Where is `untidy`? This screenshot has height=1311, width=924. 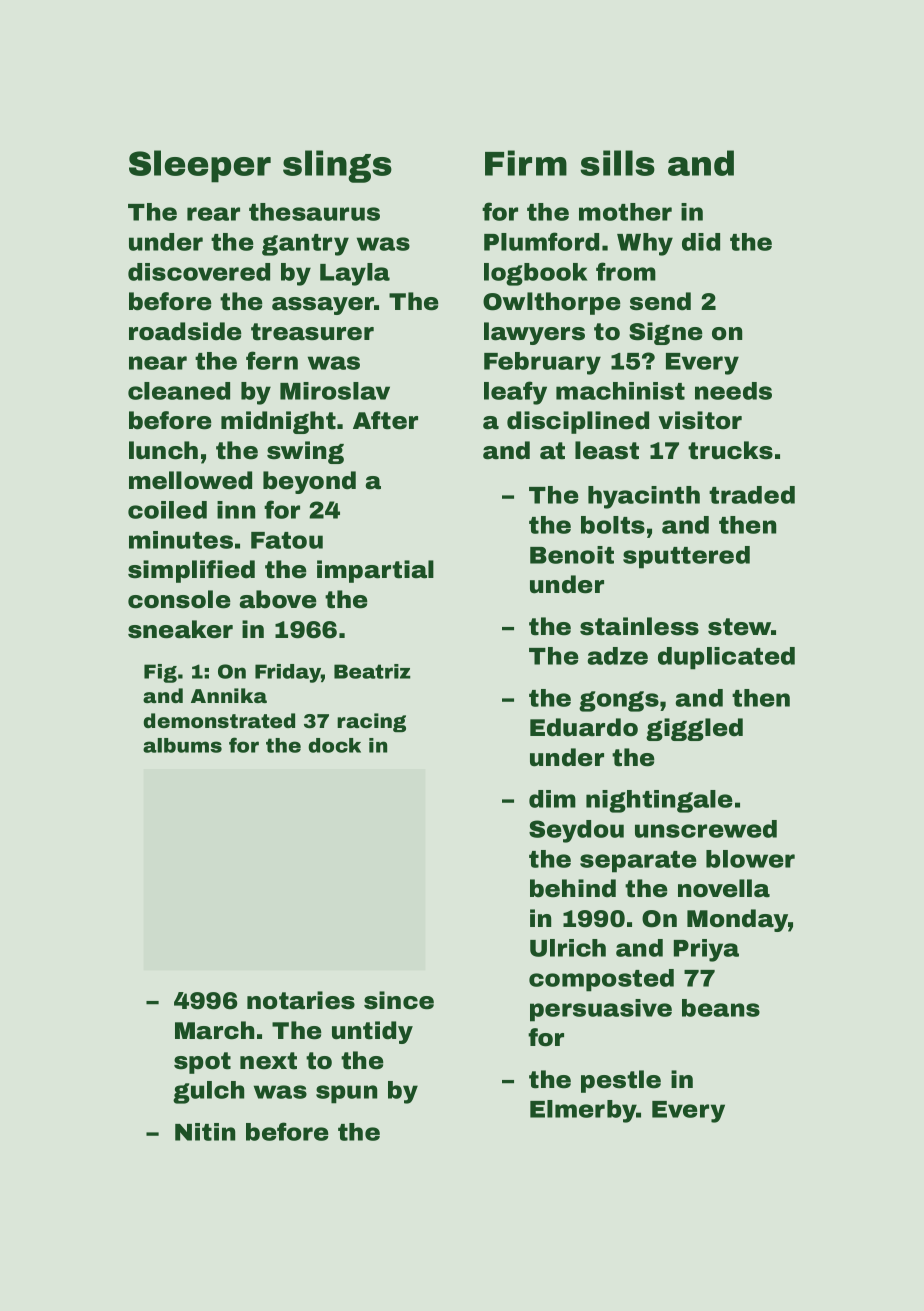
untidy is located at coordinates (372, 1032).
